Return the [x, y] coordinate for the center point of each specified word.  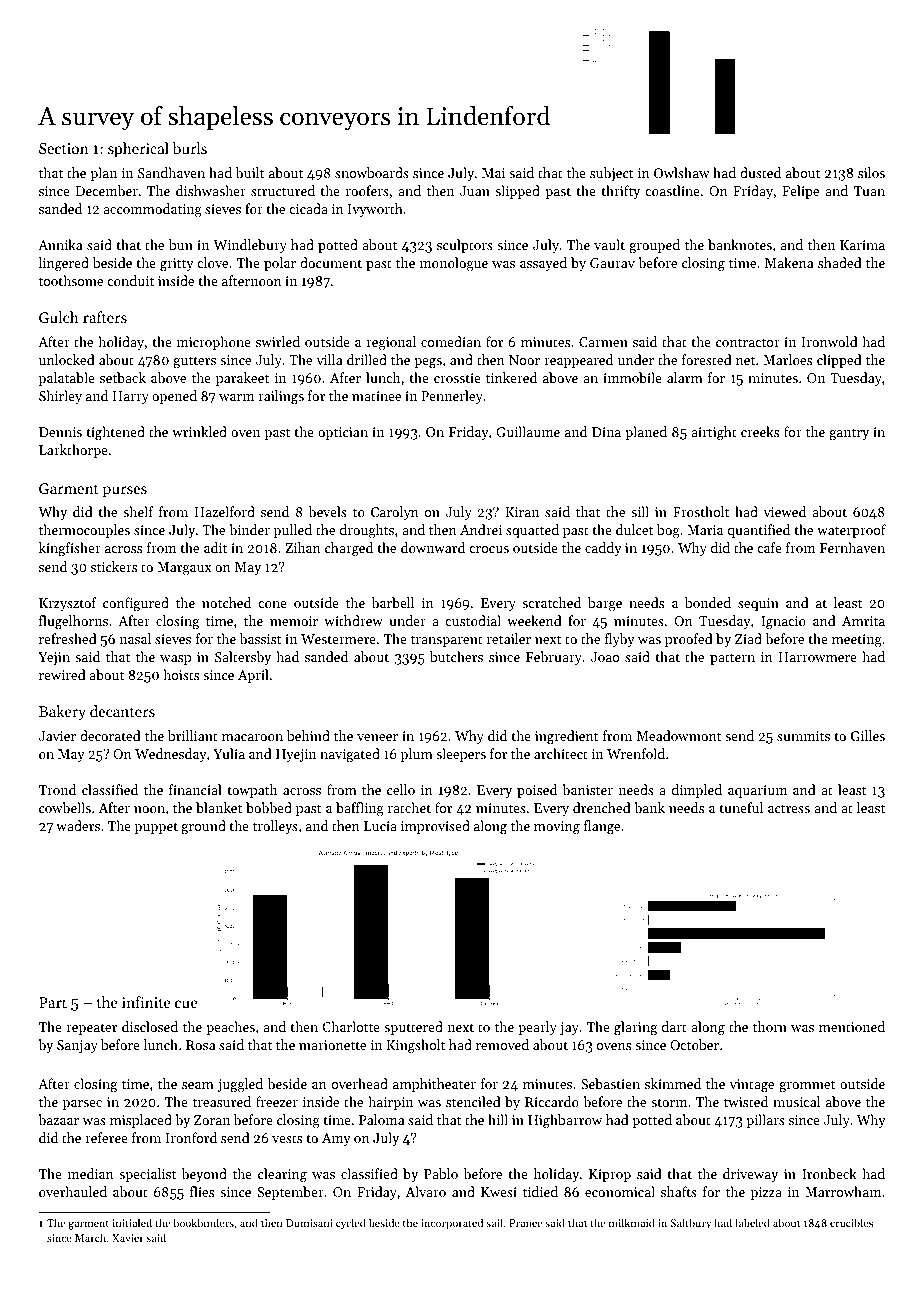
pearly [537, 1028]
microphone [214, 343]
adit [215, 547]
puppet [156, 828]
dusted [760, 172]
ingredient [566, 737]
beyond [204, 1175]
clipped [839, 361]
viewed [785, 511]
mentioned [852, 1026]
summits [803, 736]
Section [63, 148]
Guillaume [528, 431]
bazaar [58, 1119]
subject [611, 174]
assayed [543, 264]
